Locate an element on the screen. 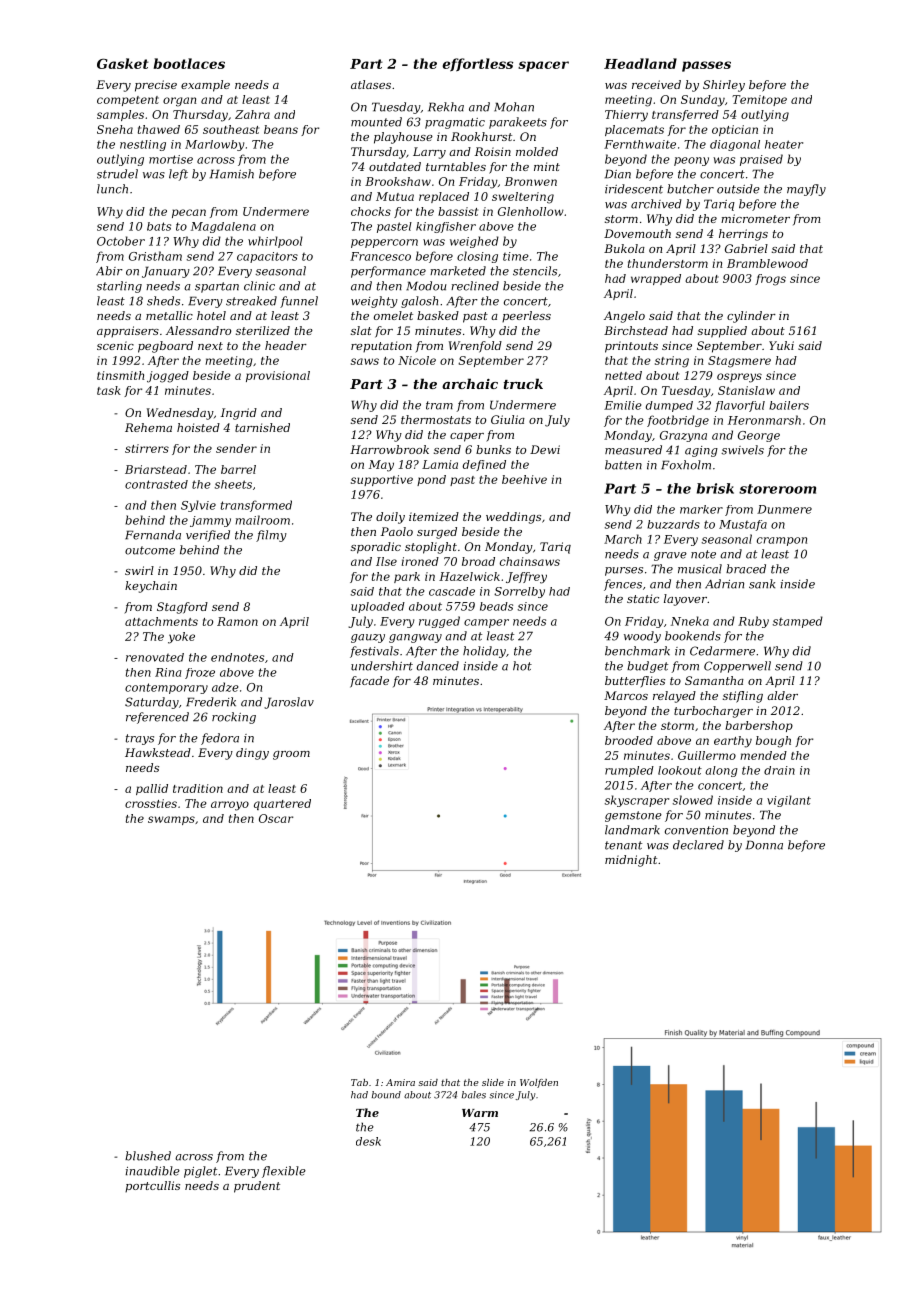 This screenshot has width=924, height=1308. Briarstead is located at coordinates (156, 469).
